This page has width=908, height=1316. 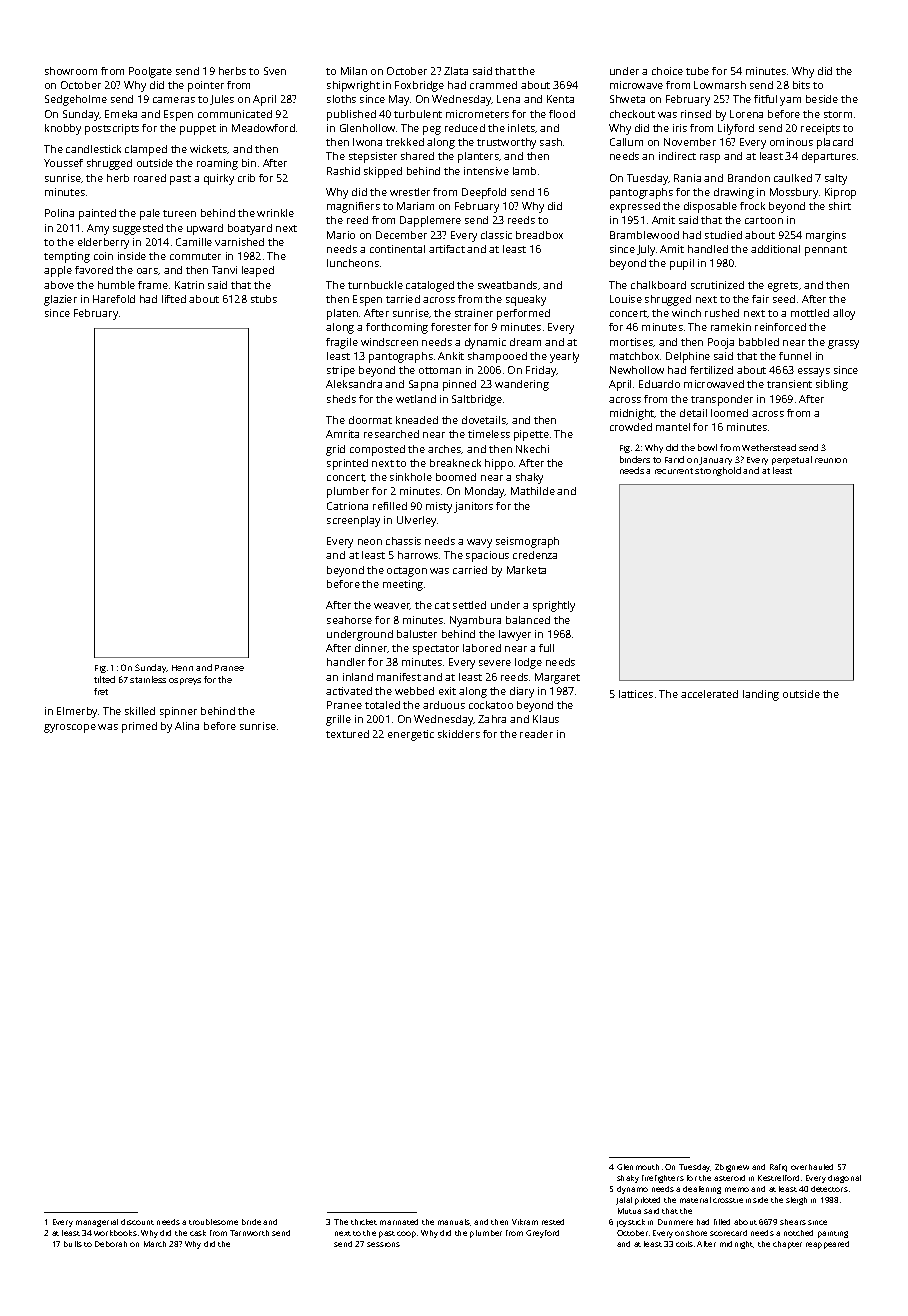 What do you see at coordinates (697, 71) in the page?
I see `tube` at bounding box center [697, 71].
